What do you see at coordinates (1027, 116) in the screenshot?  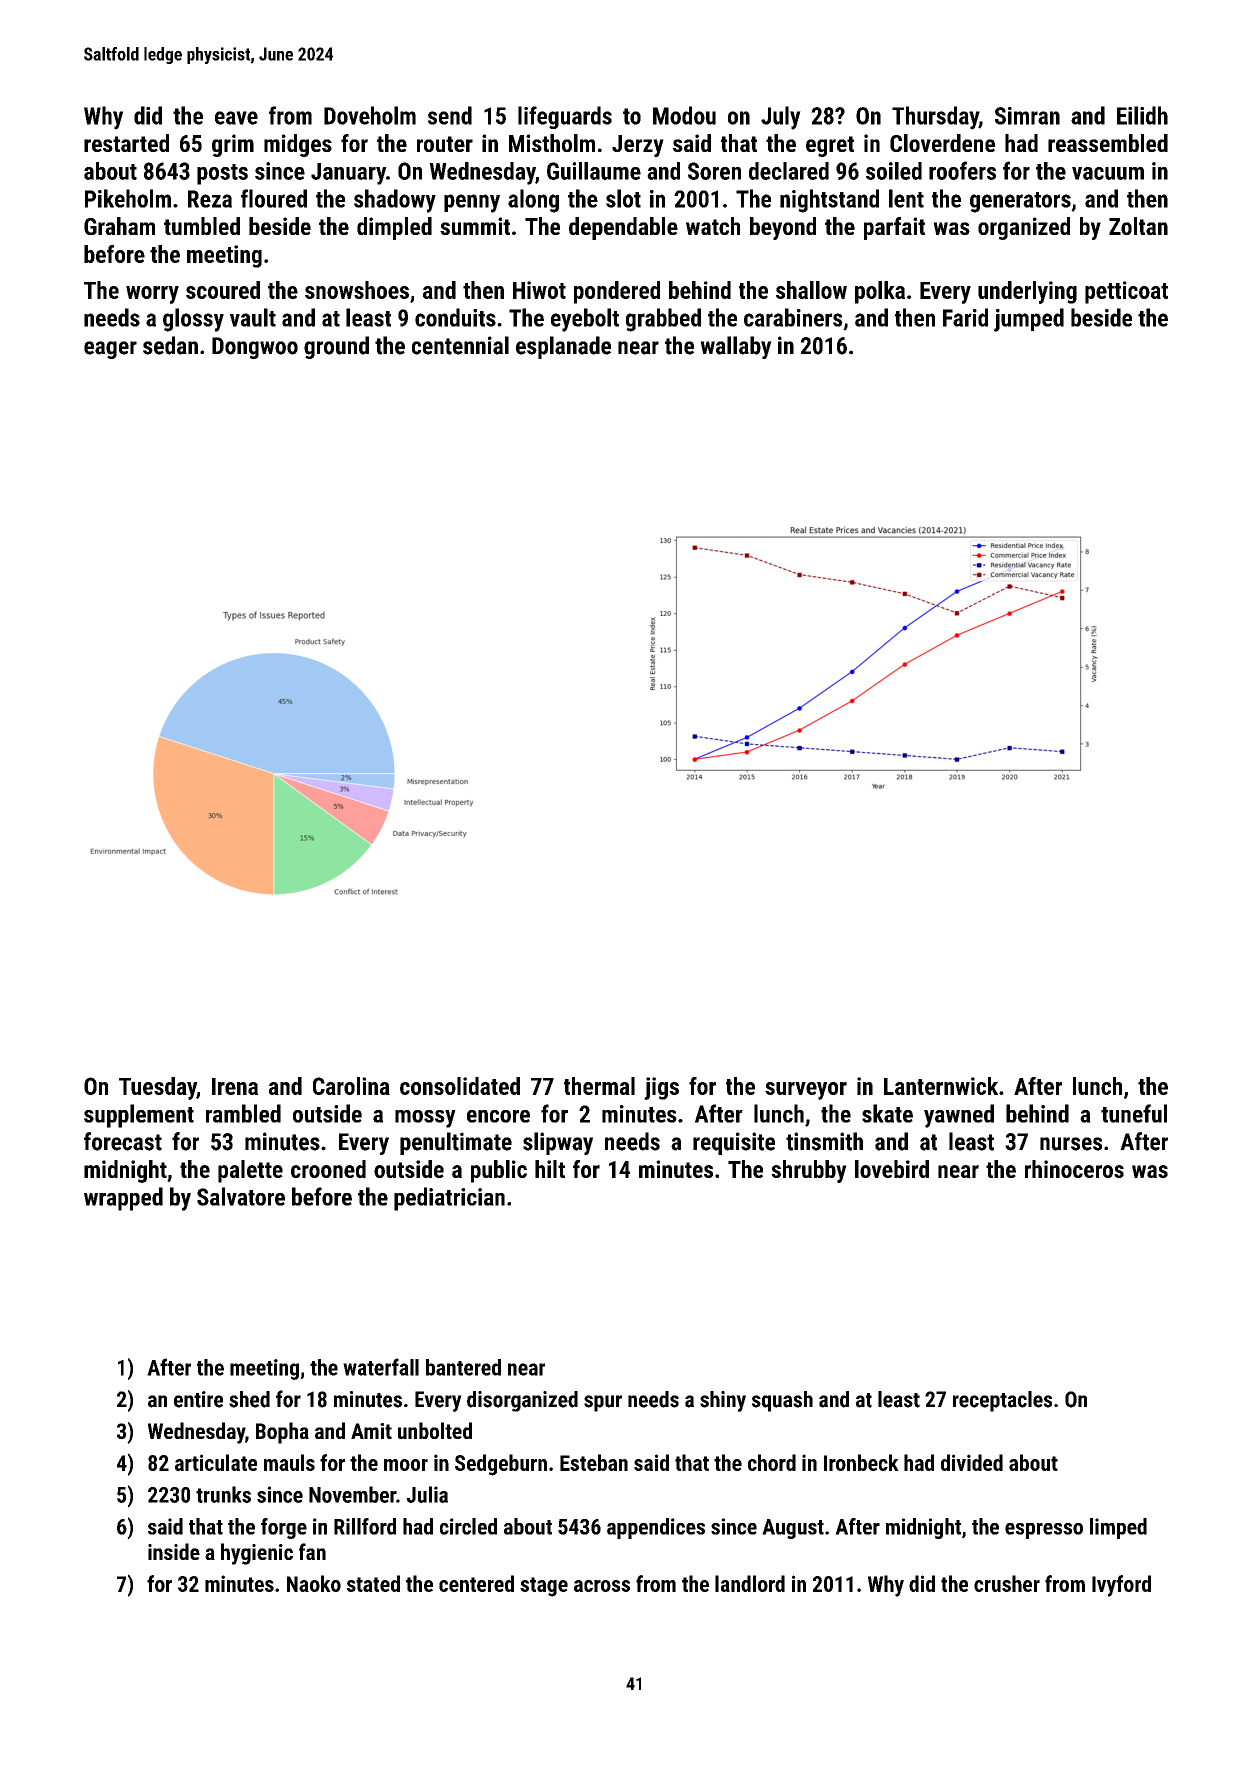 I see `Simran` at bounding box center [1027, 116].
